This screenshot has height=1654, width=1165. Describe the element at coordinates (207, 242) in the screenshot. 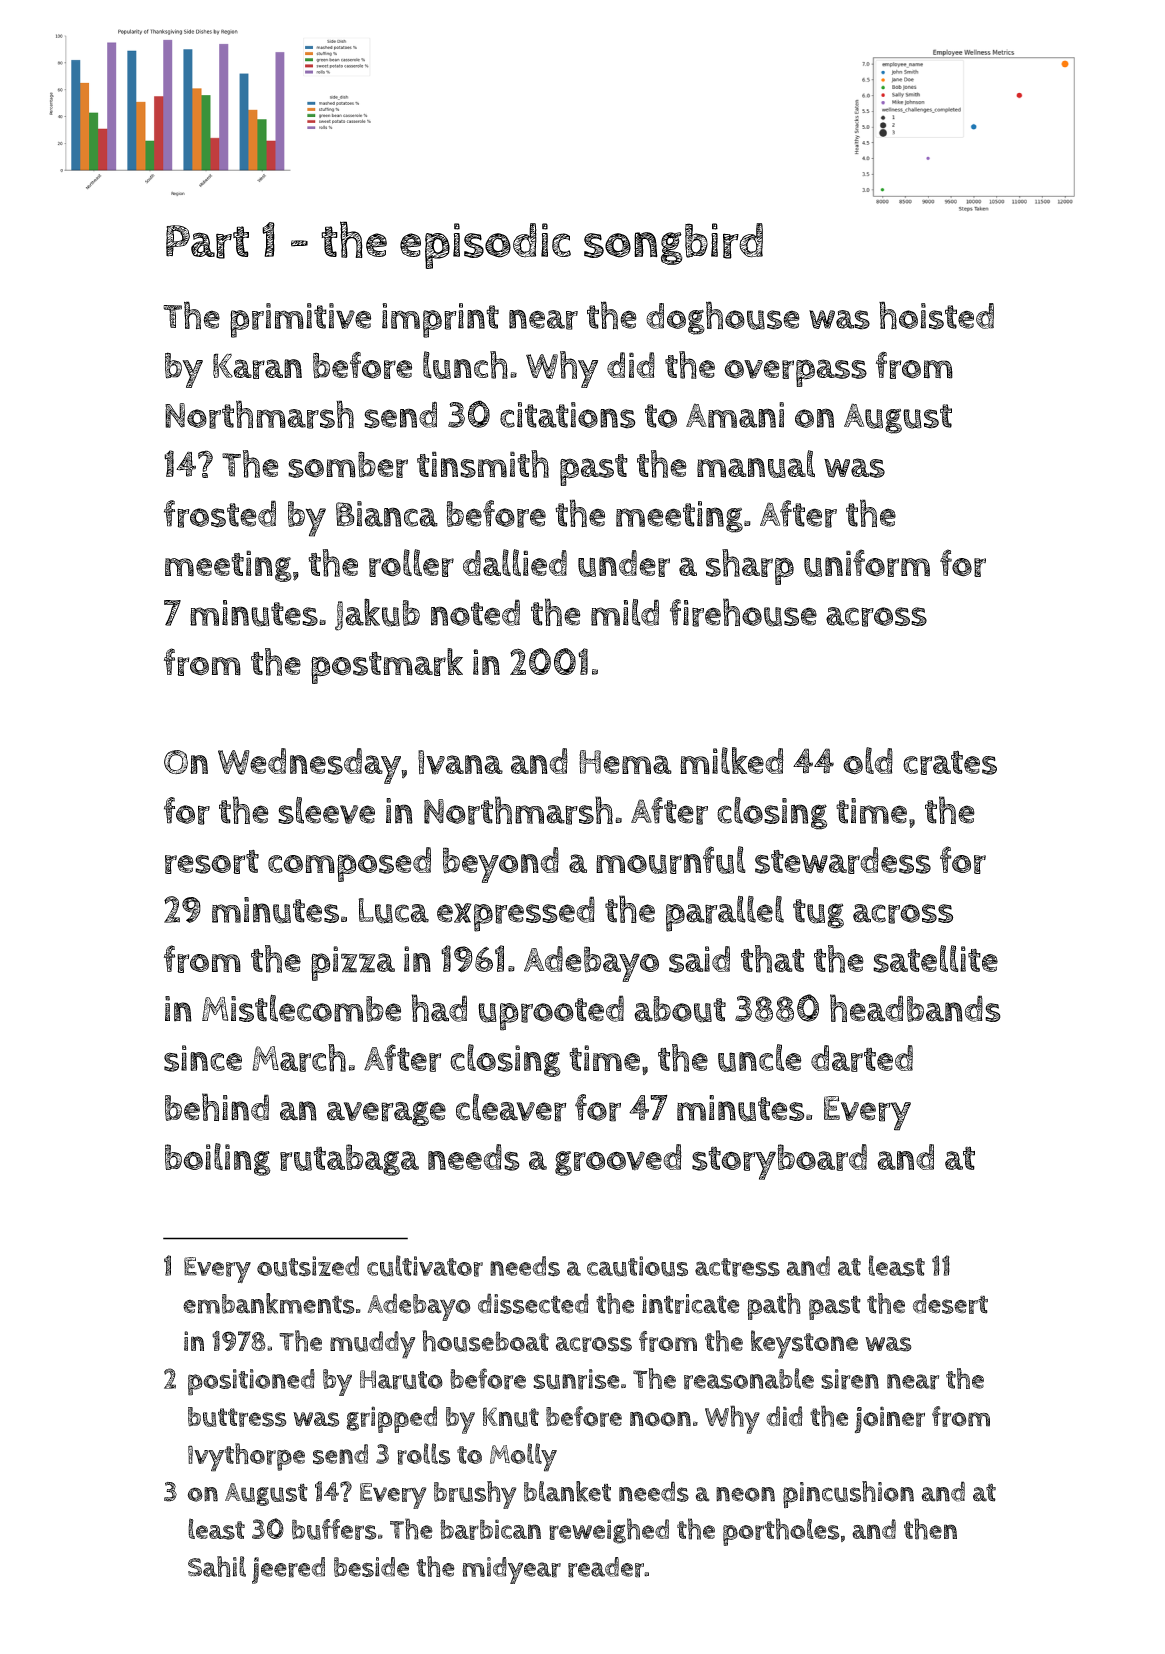

I see `Part` at that location.
